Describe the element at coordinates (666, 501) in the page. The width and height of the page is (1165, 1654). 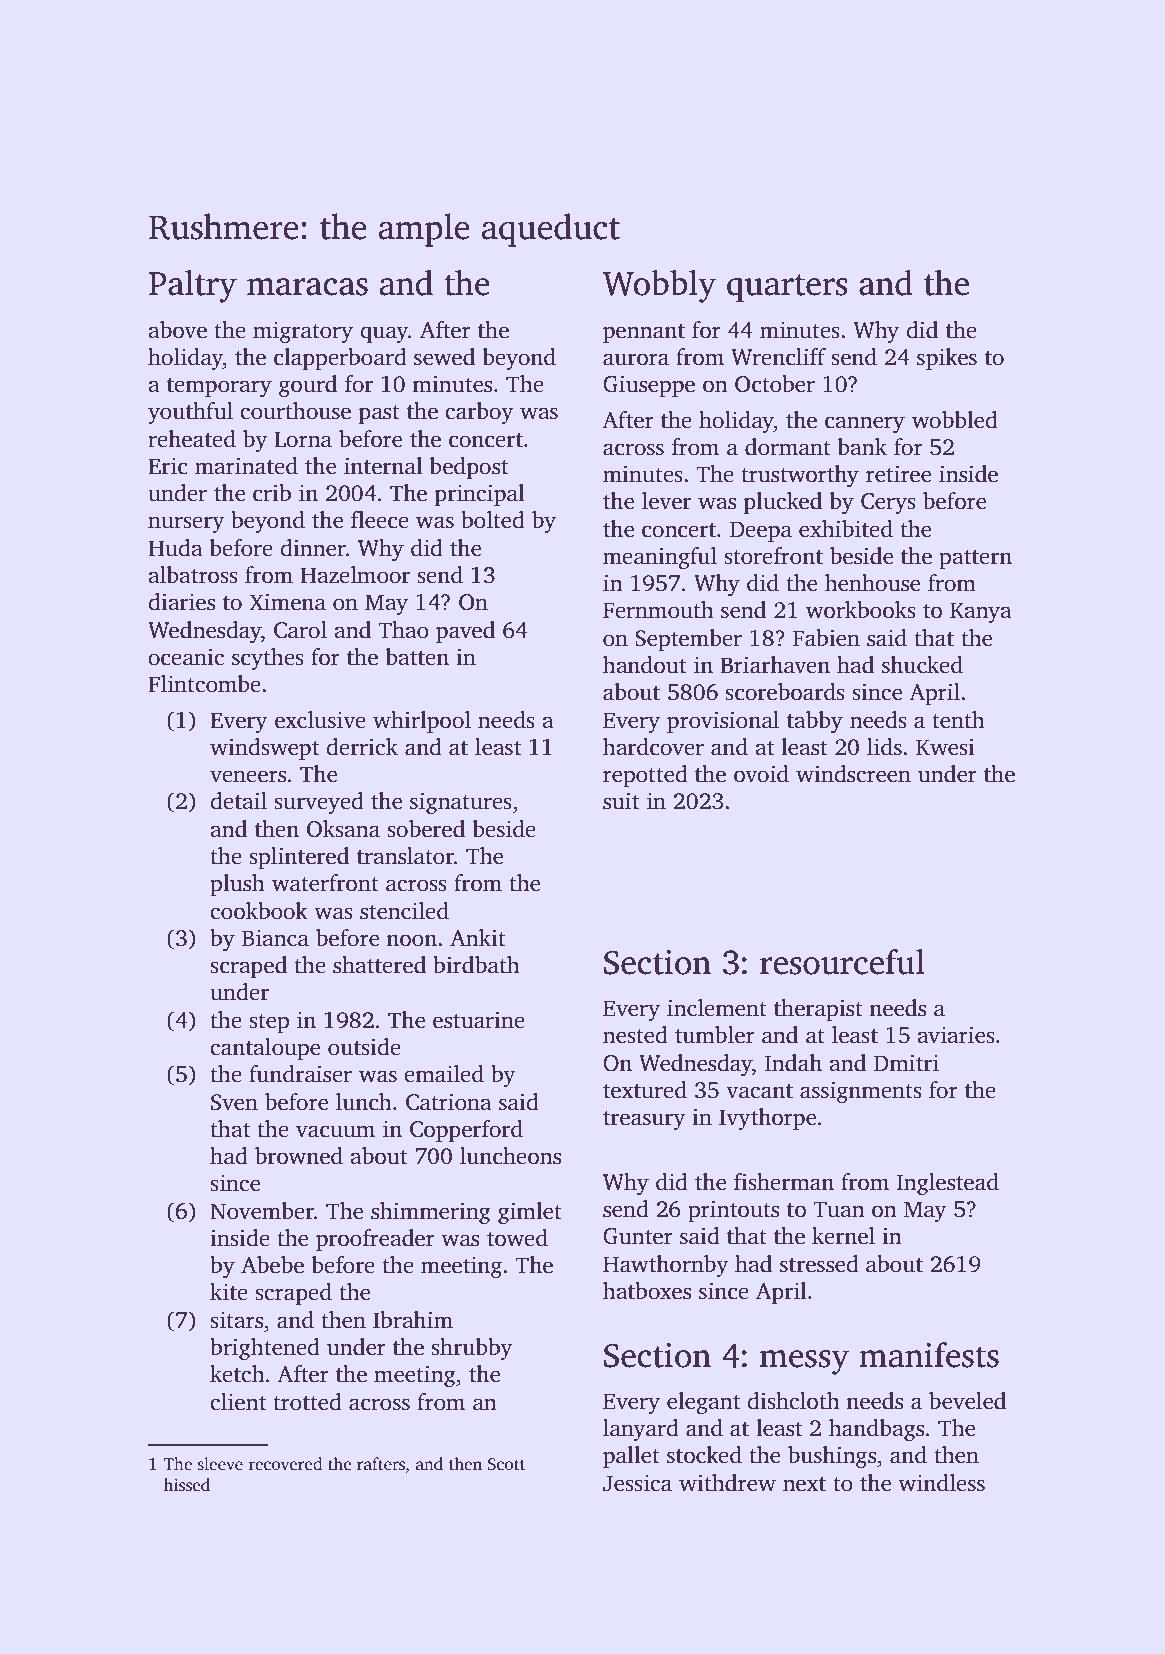
I see `lever` at that location.
